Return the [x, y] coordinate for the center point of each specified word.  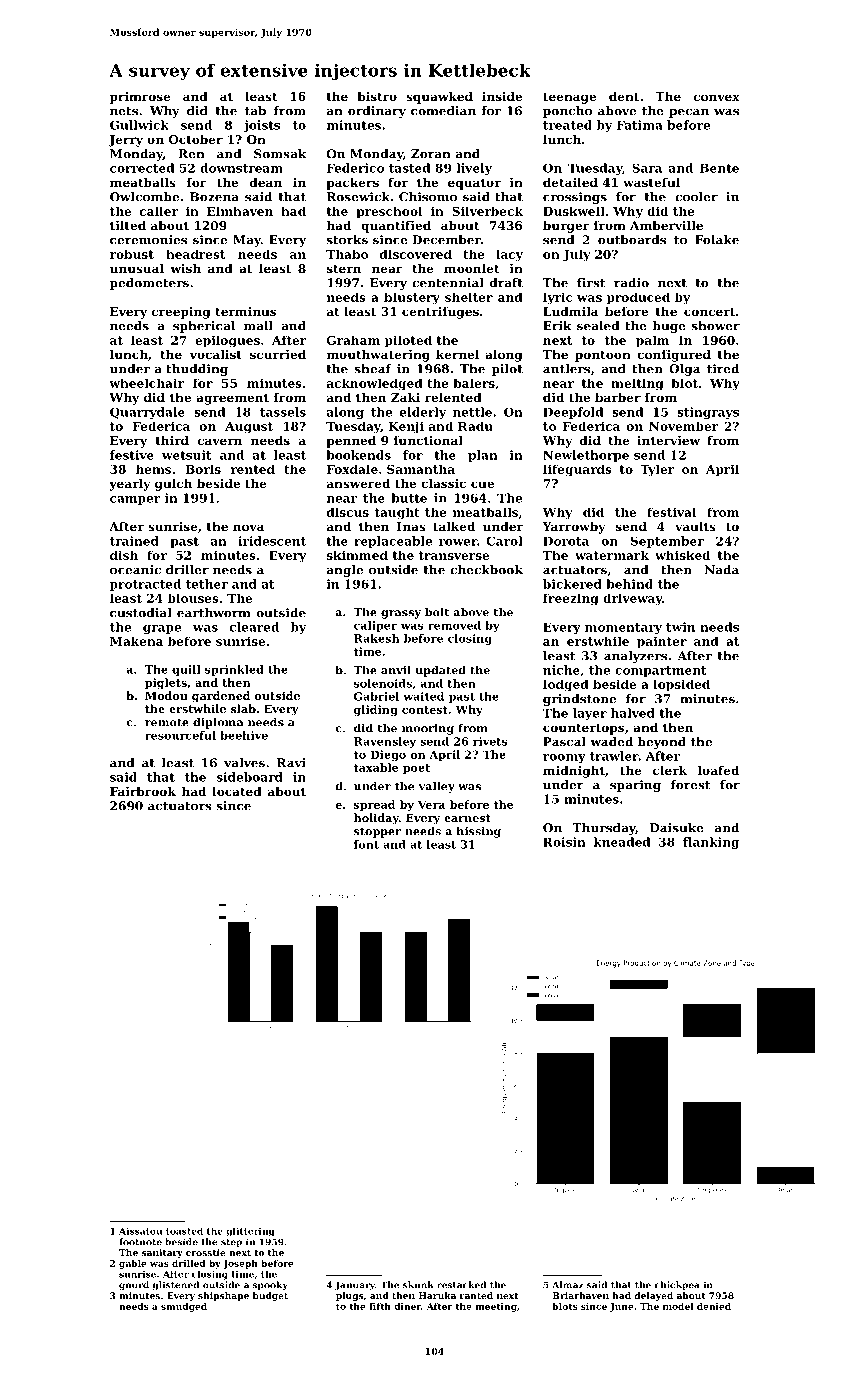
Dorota [566, 541]
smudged [184, 1307]
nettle [472, 412]
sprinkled [234, 670]
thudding [197, 370]
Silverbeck [487, 211]
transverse [454, 555]
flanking [711, 843]
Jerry [126, 141]
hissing [479, 832]
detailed [570, 182]
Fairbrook [143, 791]
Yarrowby [573, 528]
